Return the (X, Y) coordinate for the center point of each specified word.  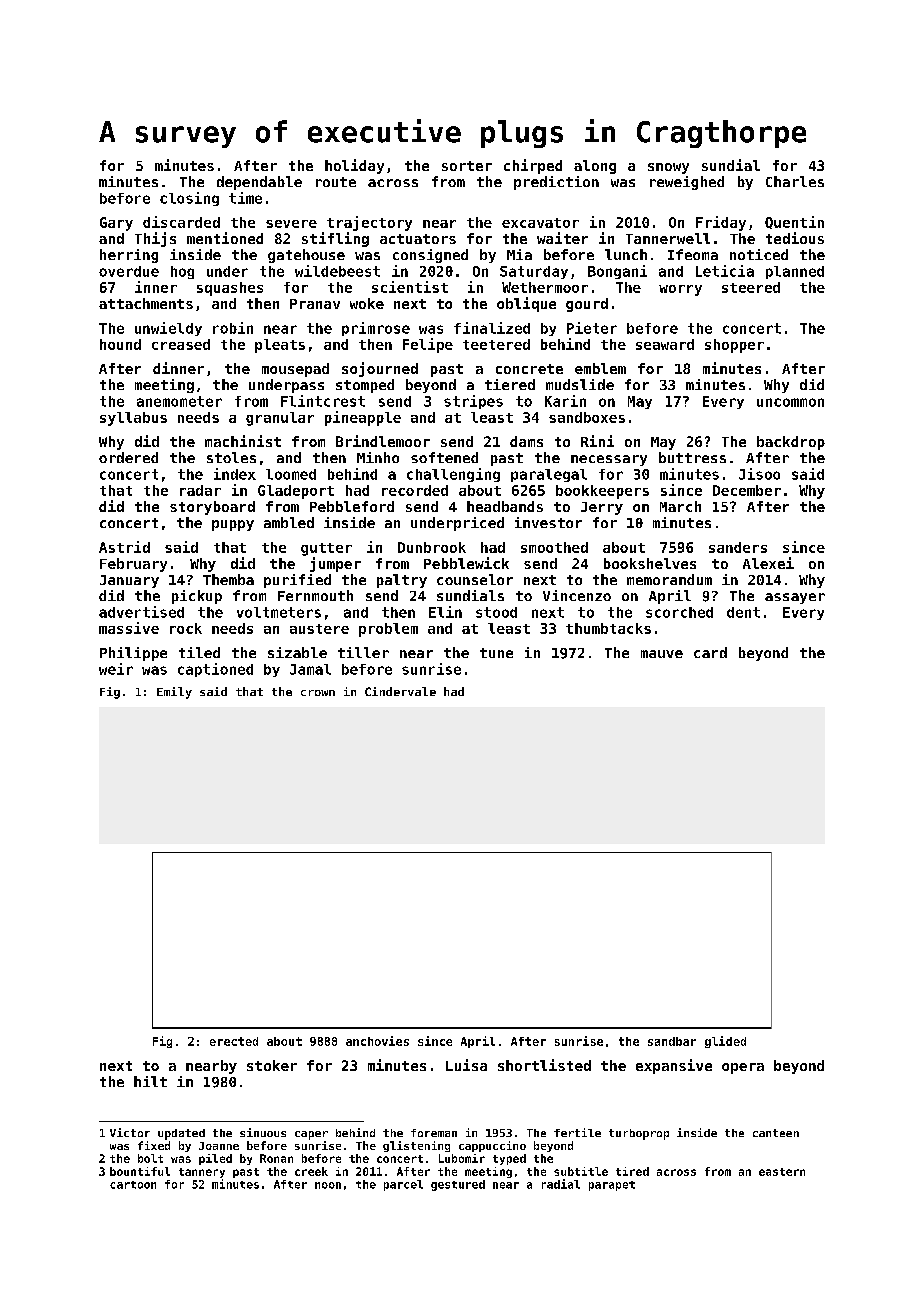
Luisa (466, 1065)
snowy (668, 168)
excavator (540, 223)
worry (680, 290)
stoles (231, 457)
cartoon (133, 1185)
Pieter (592, 328)
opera (743, 1068)
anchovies (377, 1041)
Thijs (155, 239)
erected (234, 1041)
